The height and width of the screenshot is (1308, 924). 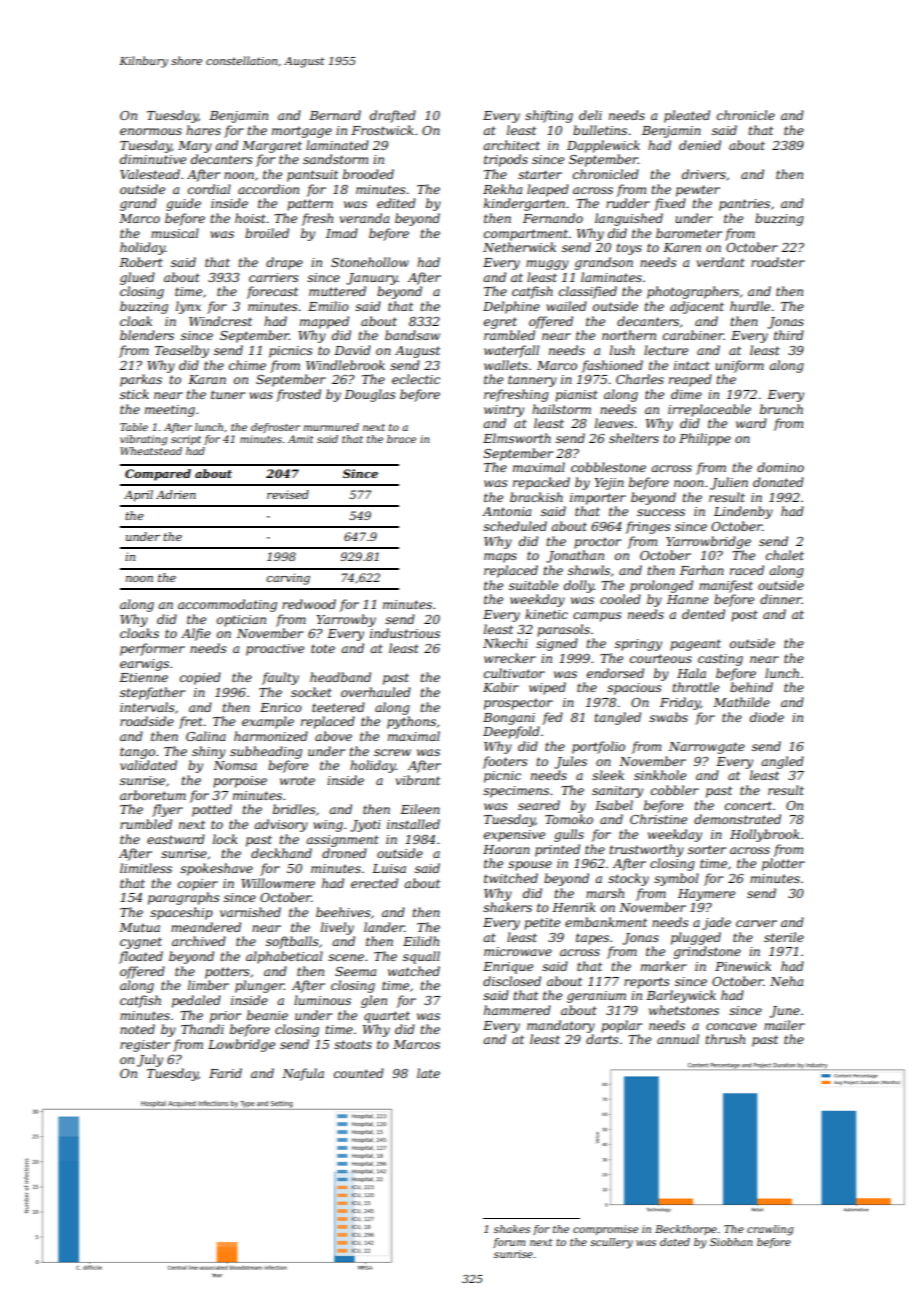 What do you see at coordinates (661, 658) in the screenshot?
I see `courteous` at bounding box center [661, 658].
